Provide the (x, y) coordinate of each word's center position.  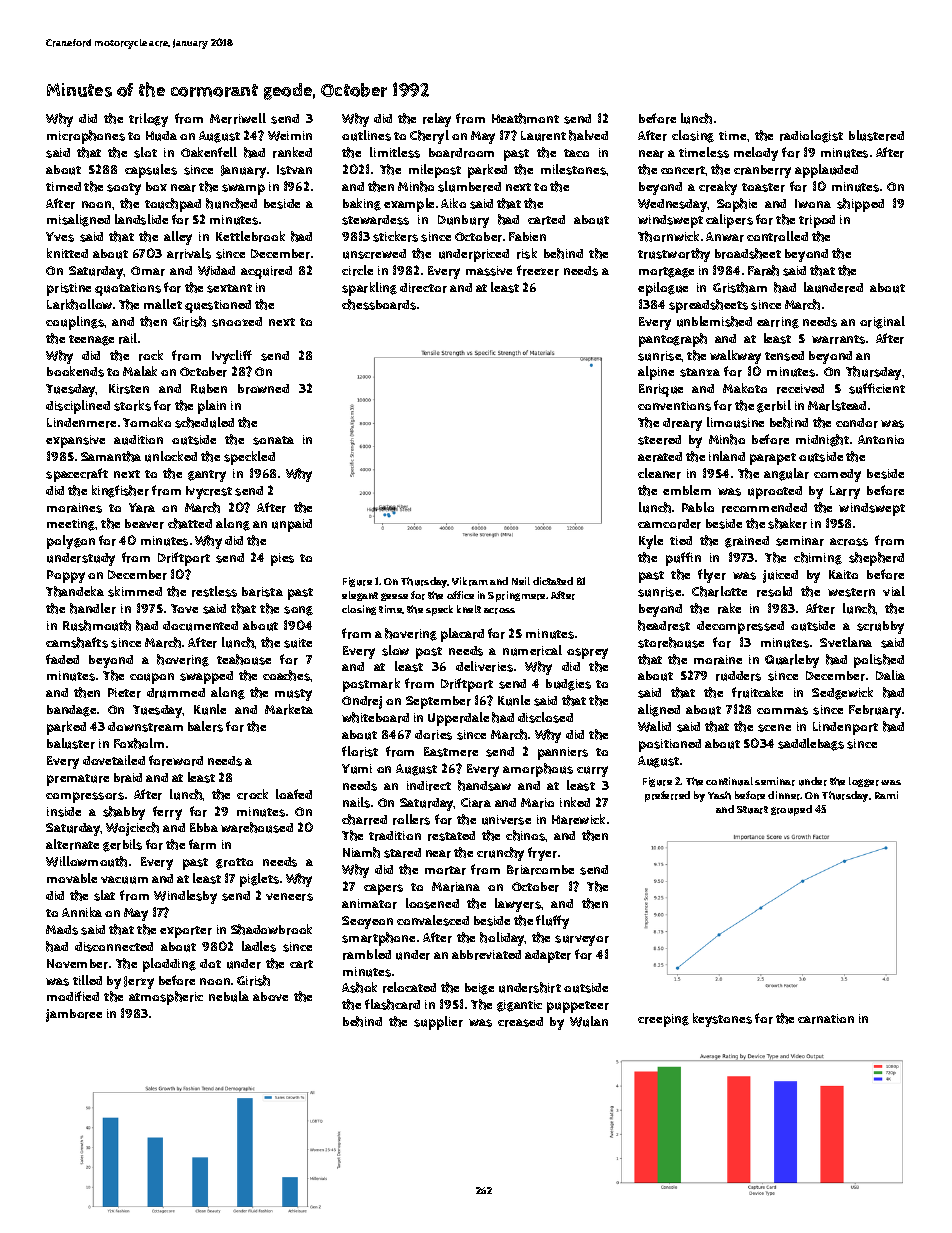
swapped (206, 677)
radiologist (811, 136)
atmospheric (166, 998)
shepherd (876, 559)
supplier (438, 1023)
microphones (86, 137)
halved (588, 135)
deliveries (484, 666)
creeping (663, 1020)
